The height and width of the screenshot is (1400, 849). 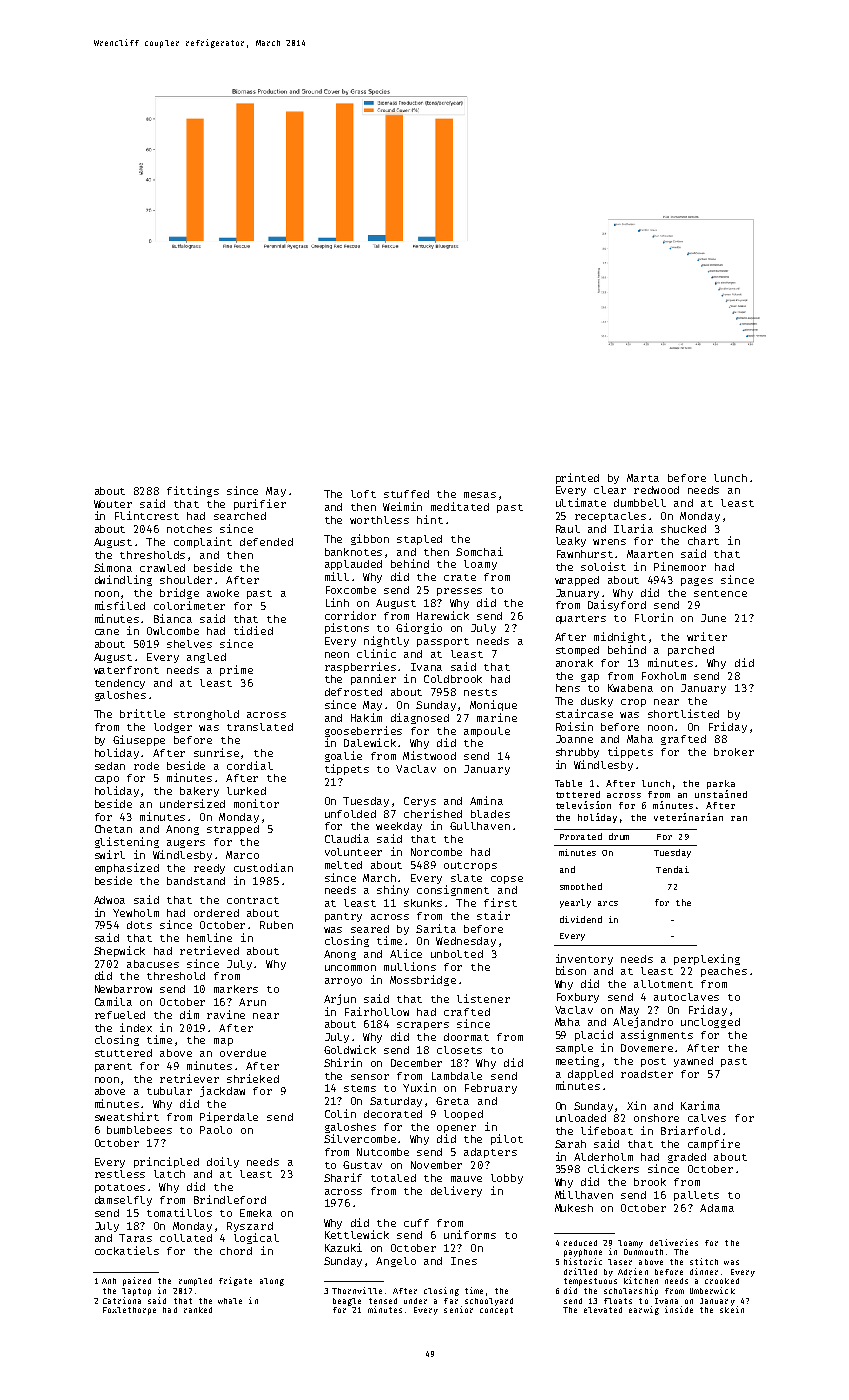 I want to click on awoke, so click(x=223, y=593).
